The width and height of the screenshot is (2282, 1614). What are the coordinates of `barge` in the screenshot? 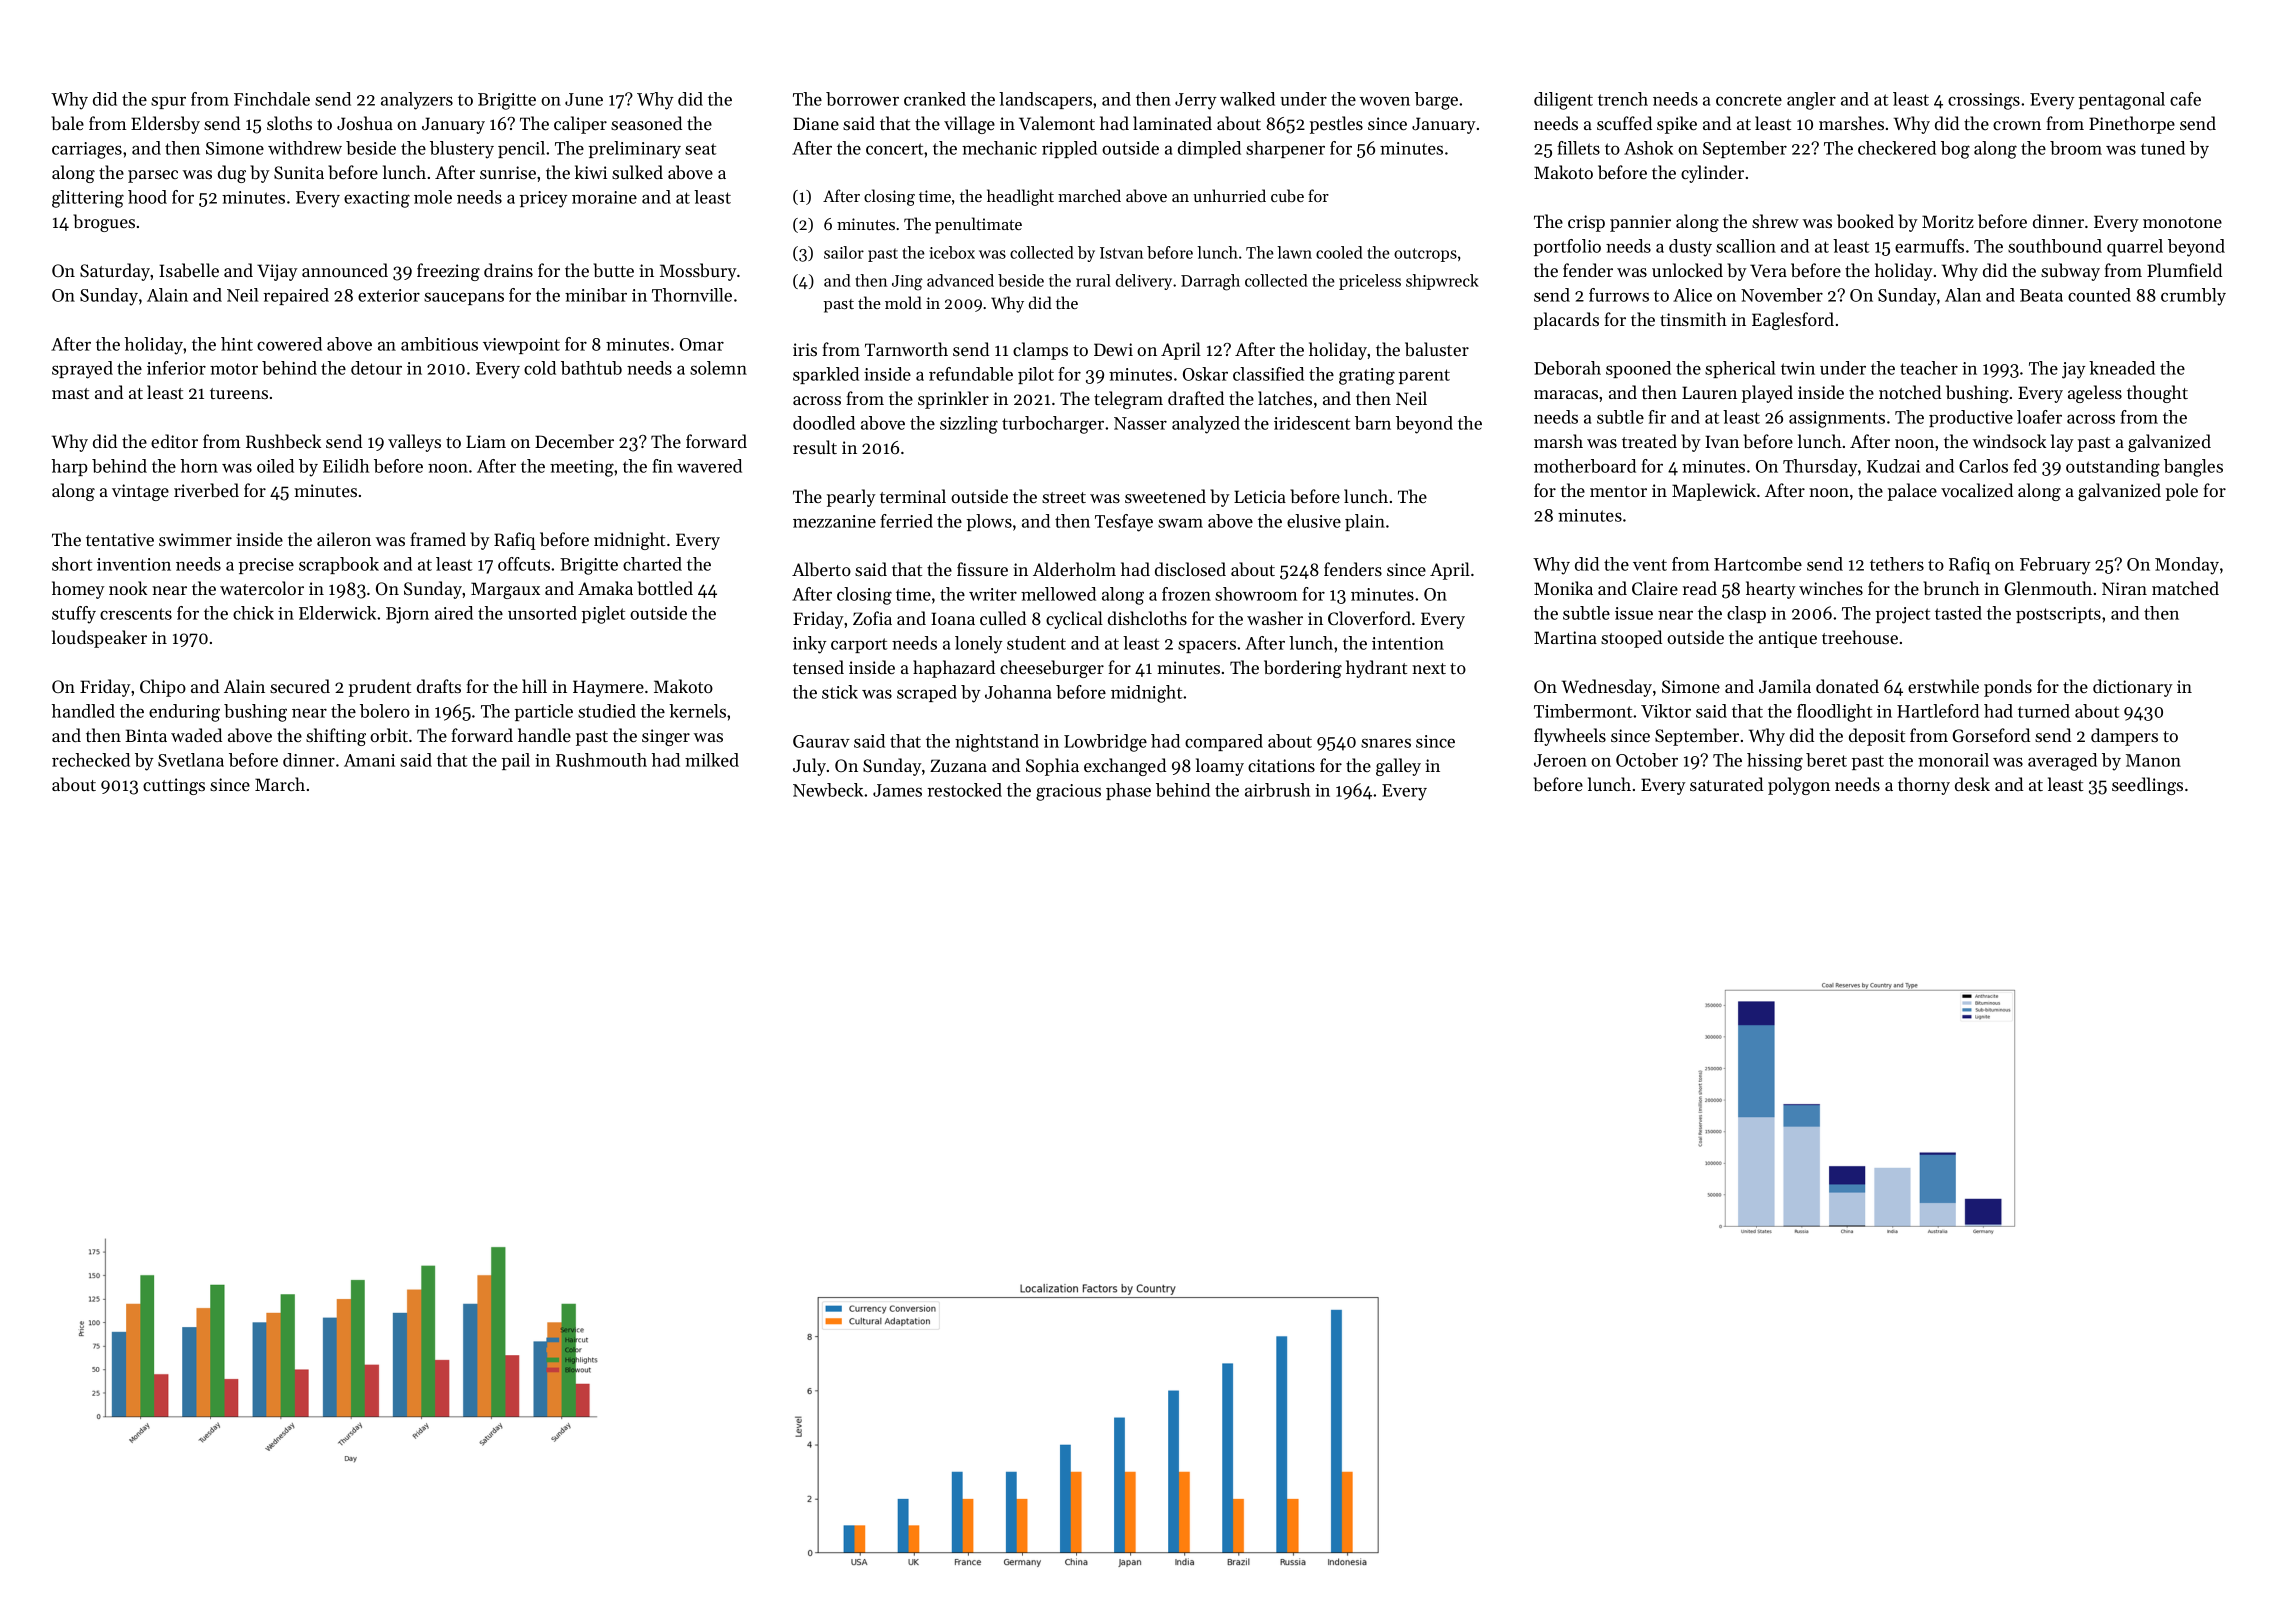 It's located at (1436, 101).
